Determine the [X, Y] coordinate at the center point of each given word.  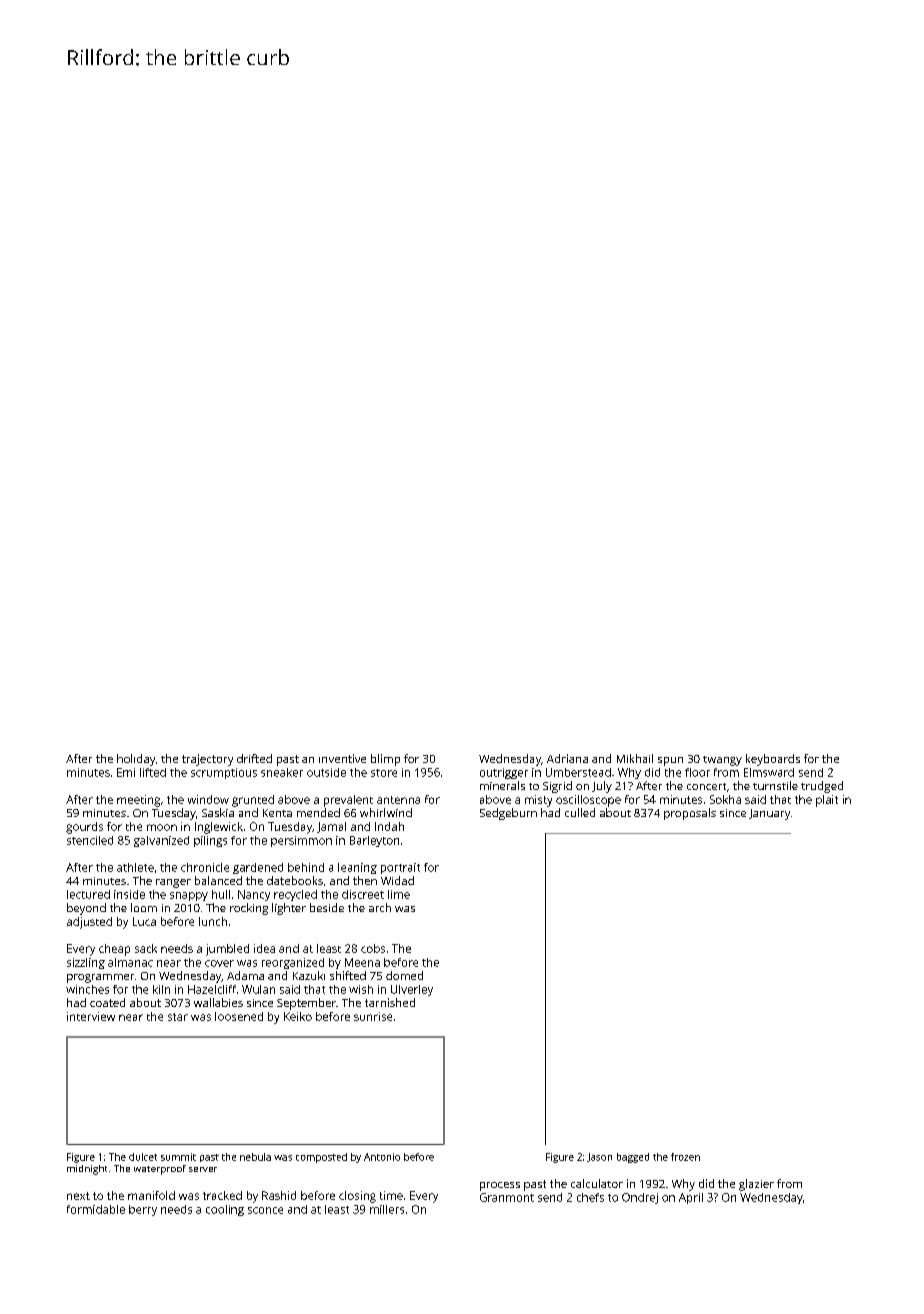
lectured [88, 894]
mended [318, 812]
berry [143, 1210]
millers [387, 1209]
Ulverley [412, 990]
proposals [690, 814]
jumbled [227, 950]
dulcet [143, 1157]
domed [404, 975]
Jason [599, 1157]
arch [380, 907]
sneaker [282, 772]
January [769, 814]
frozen [685, 1157]
